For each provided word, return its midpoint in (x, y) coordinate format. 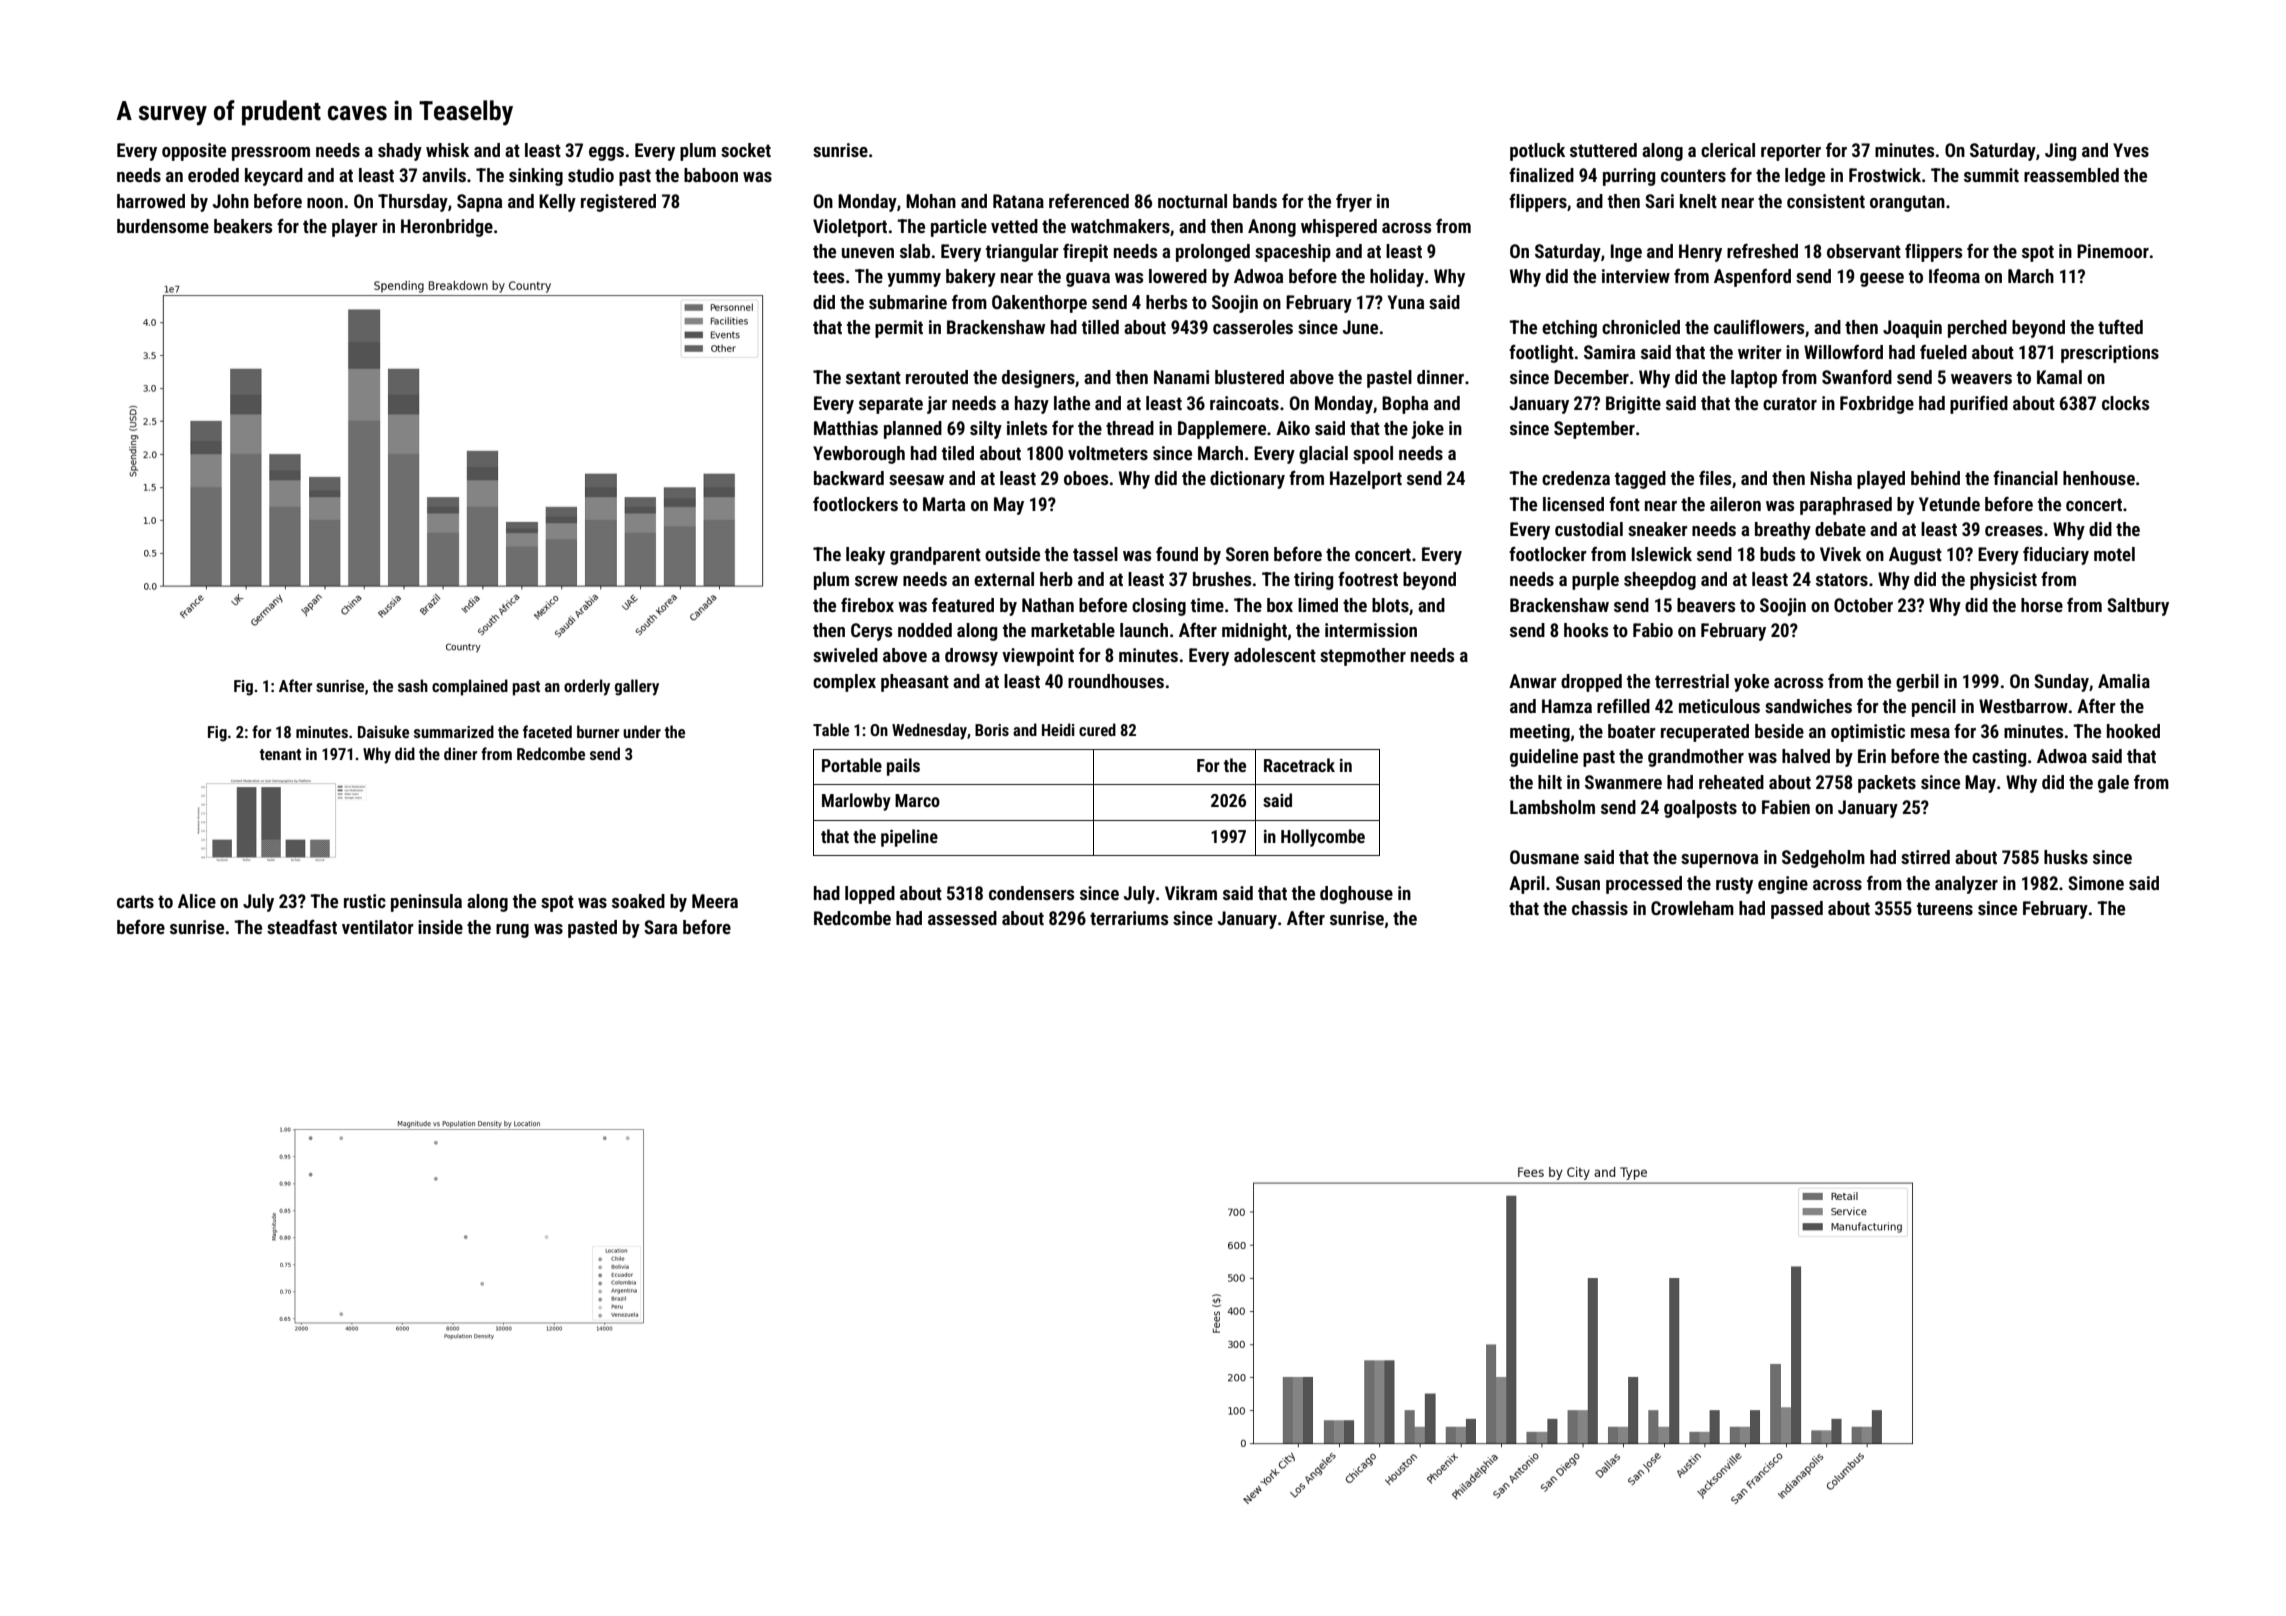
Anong (1272, 228)
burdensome (163, 226)
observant (1864, 251)
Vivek (1840, 554)
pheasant (915, 683)
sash (413, 685)
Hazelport (1366, 480)
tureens (1945, 908)
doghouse (1356, 895)
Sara (660, 927)
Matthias (846, 428)
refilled (1623, 706)
